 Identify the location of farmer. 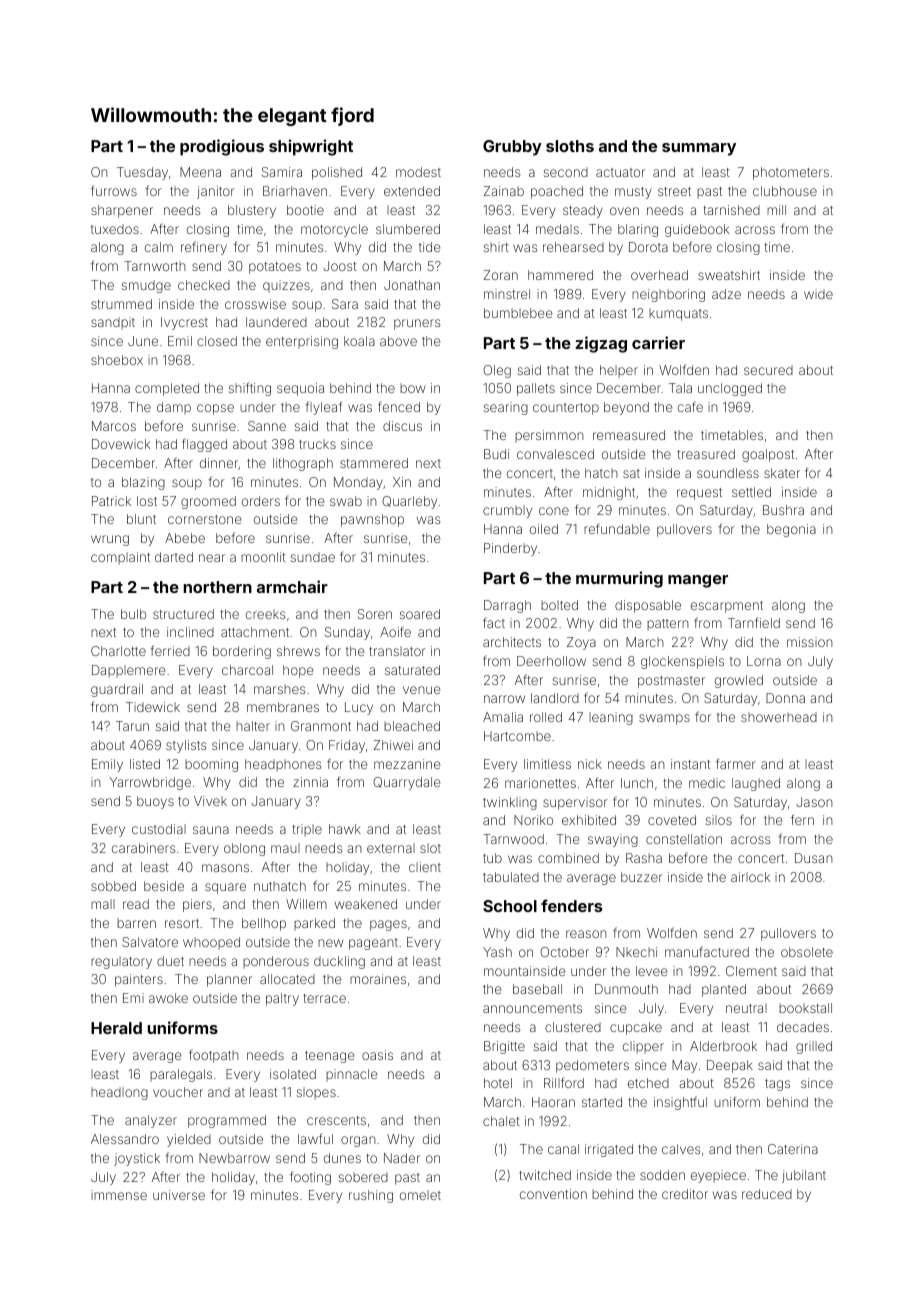
(736, 763).
